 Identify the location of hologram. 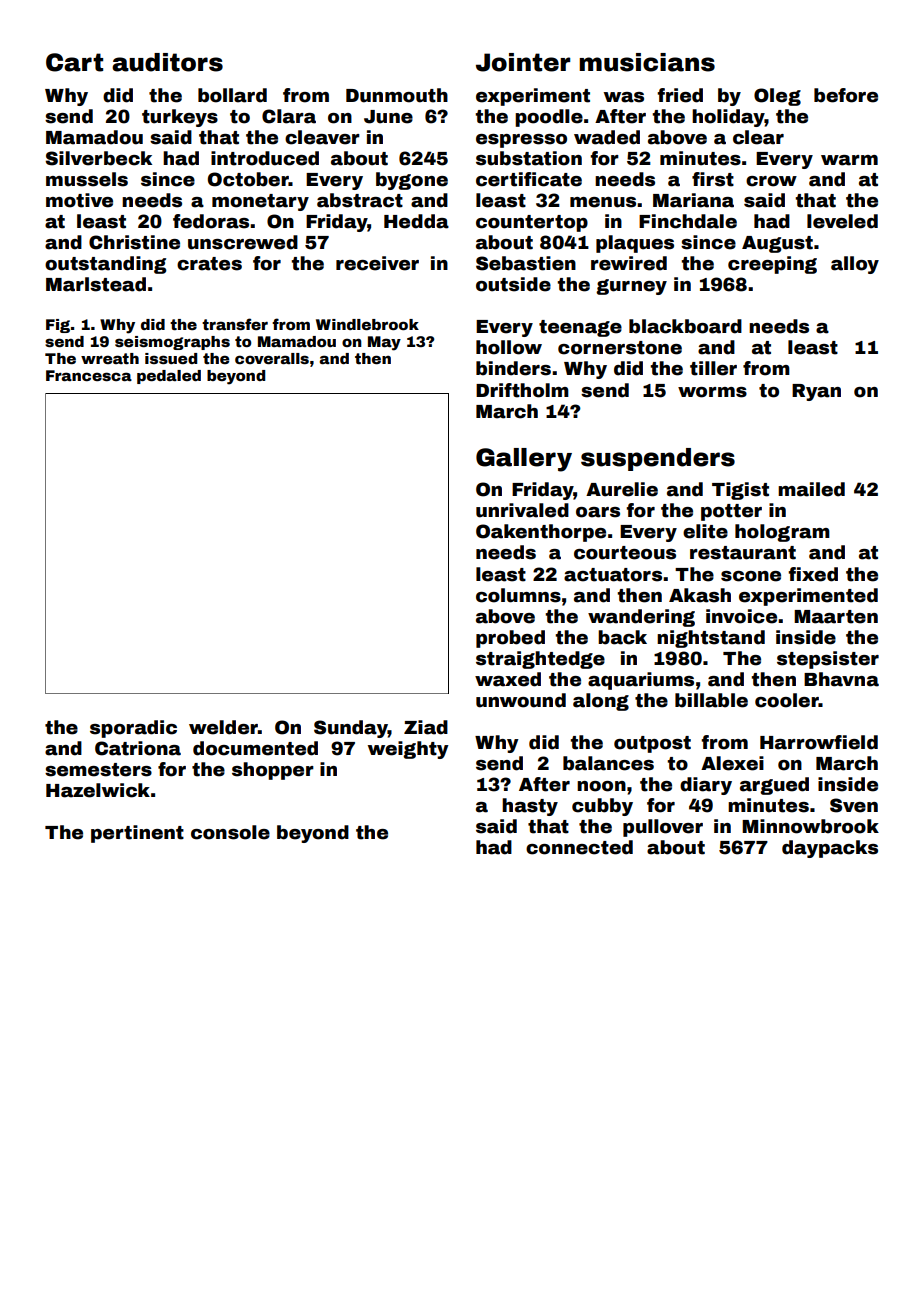
(782, 533).
